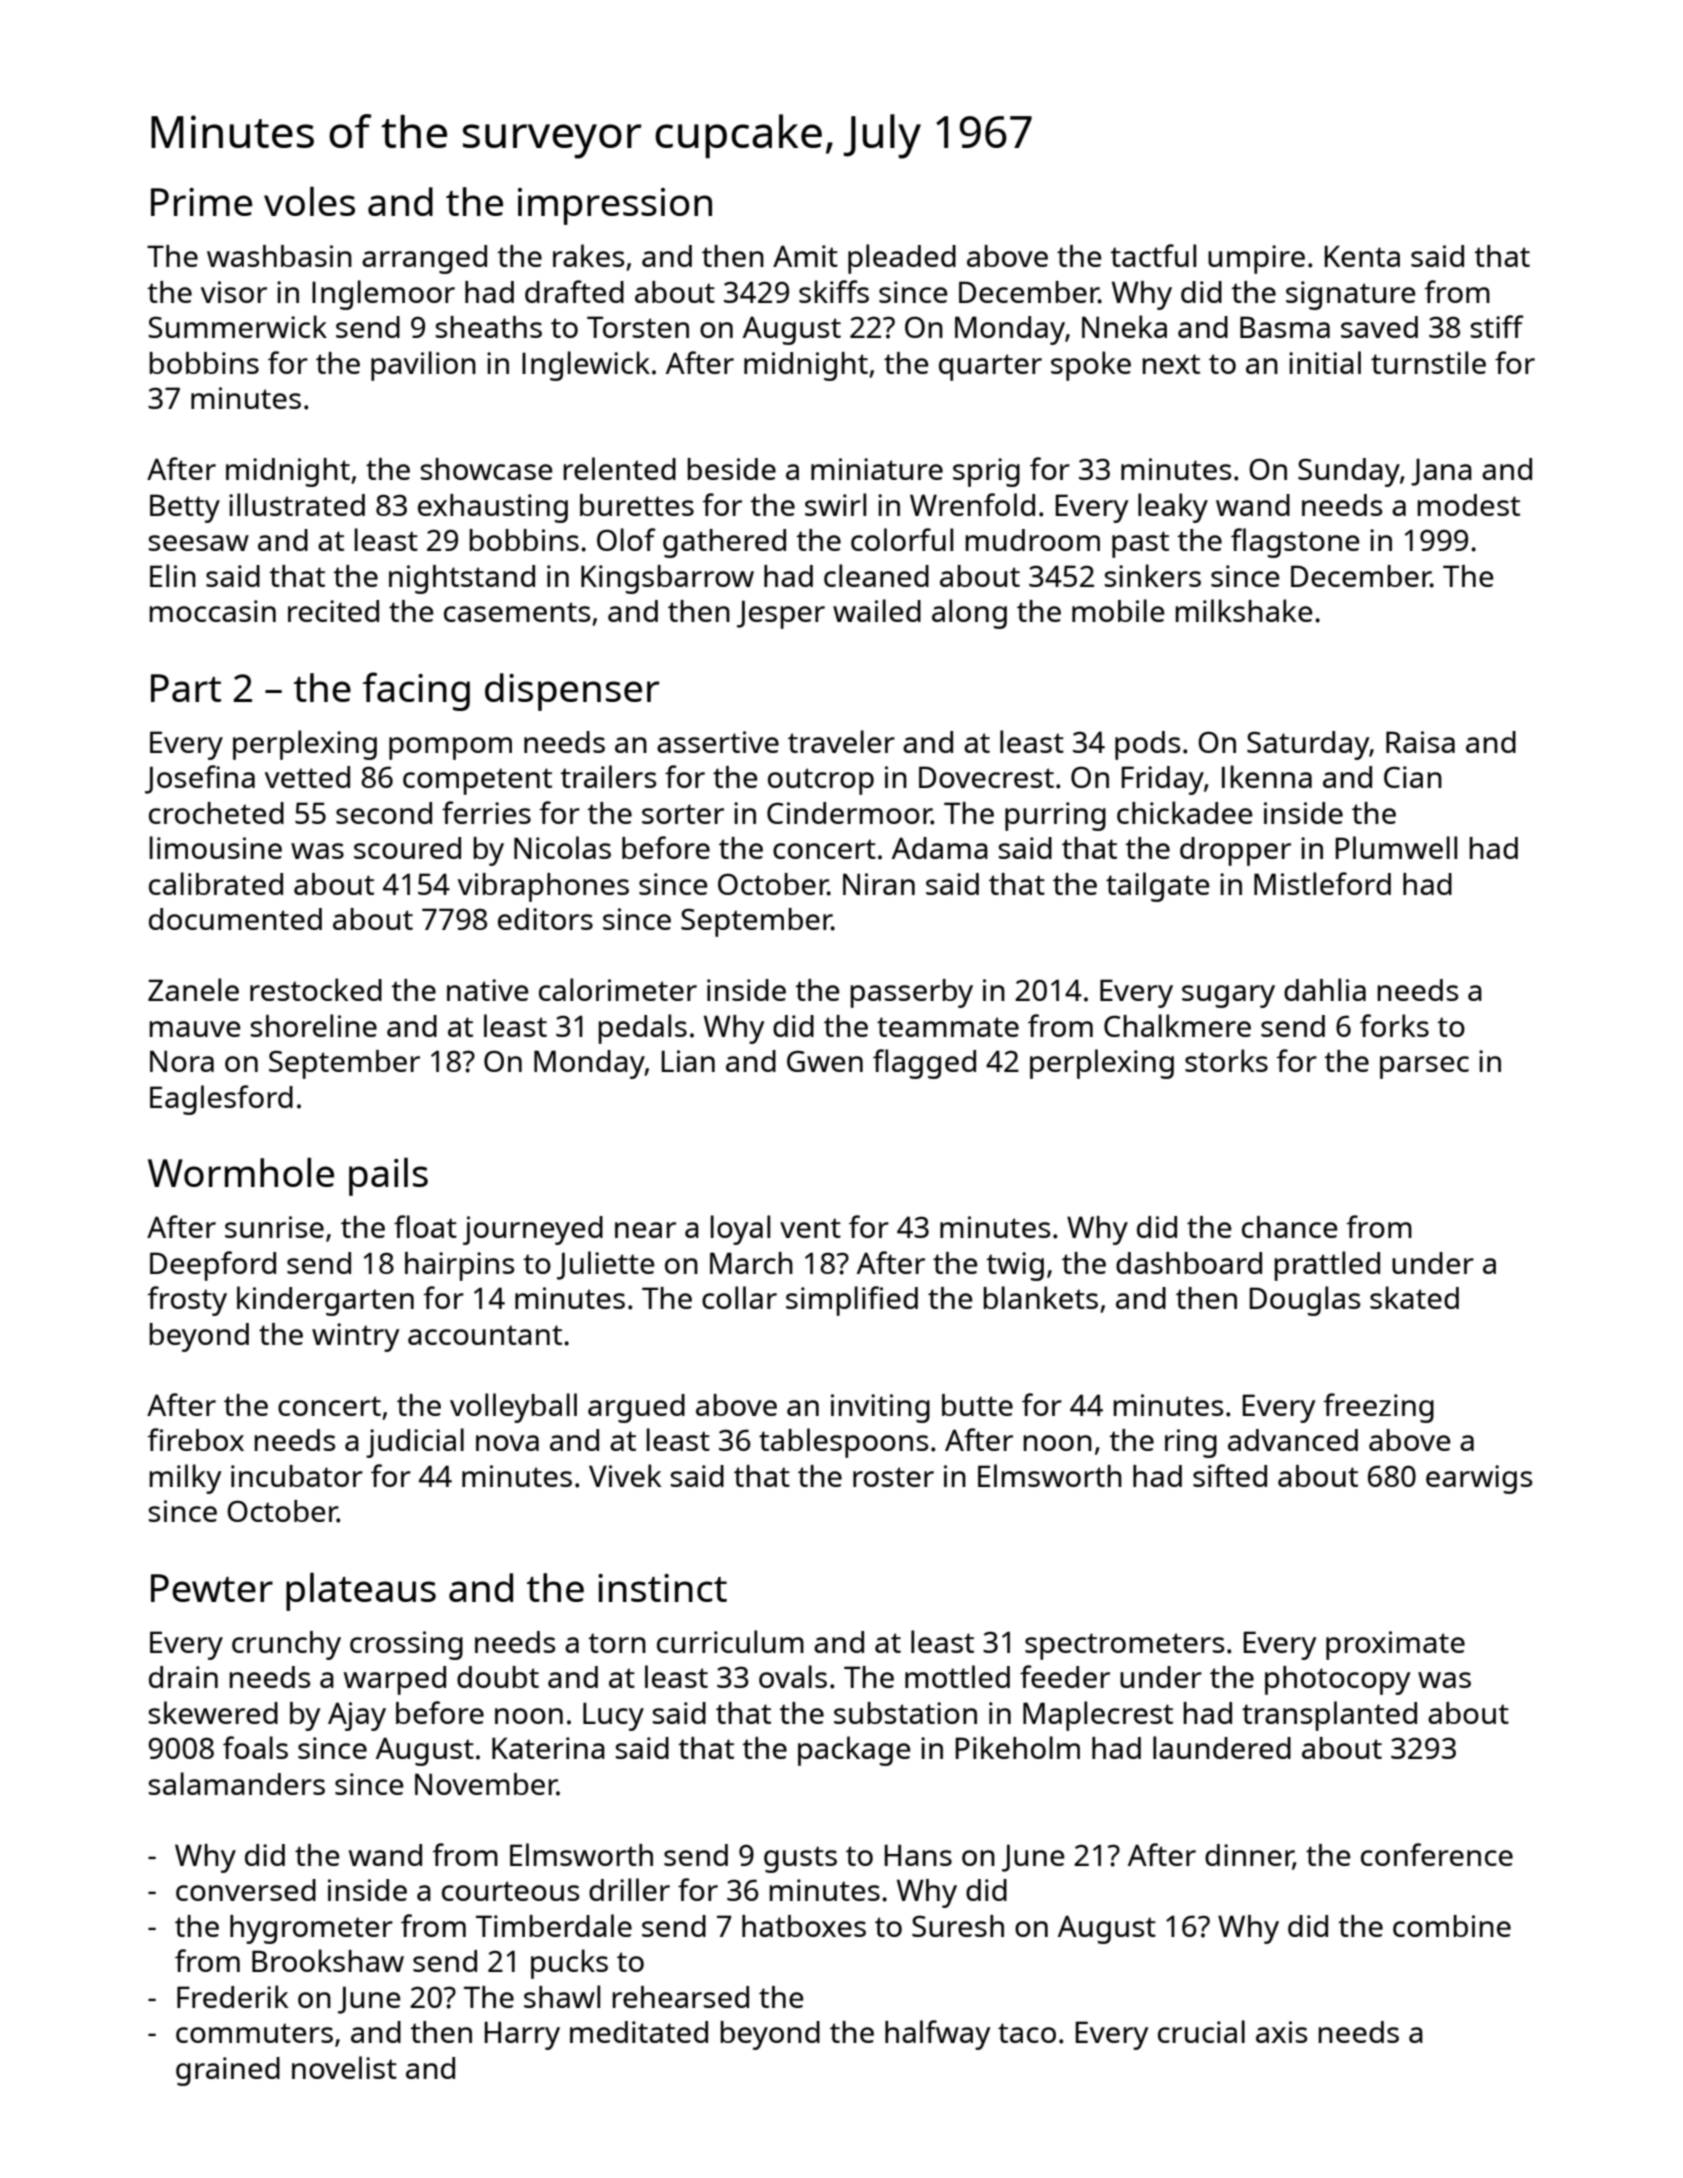 The image size is (1683, 2178). What do you see at coordinates (800, 1859) in the screenshot?
I see `gusts` at bounding box center [800, 1859].
